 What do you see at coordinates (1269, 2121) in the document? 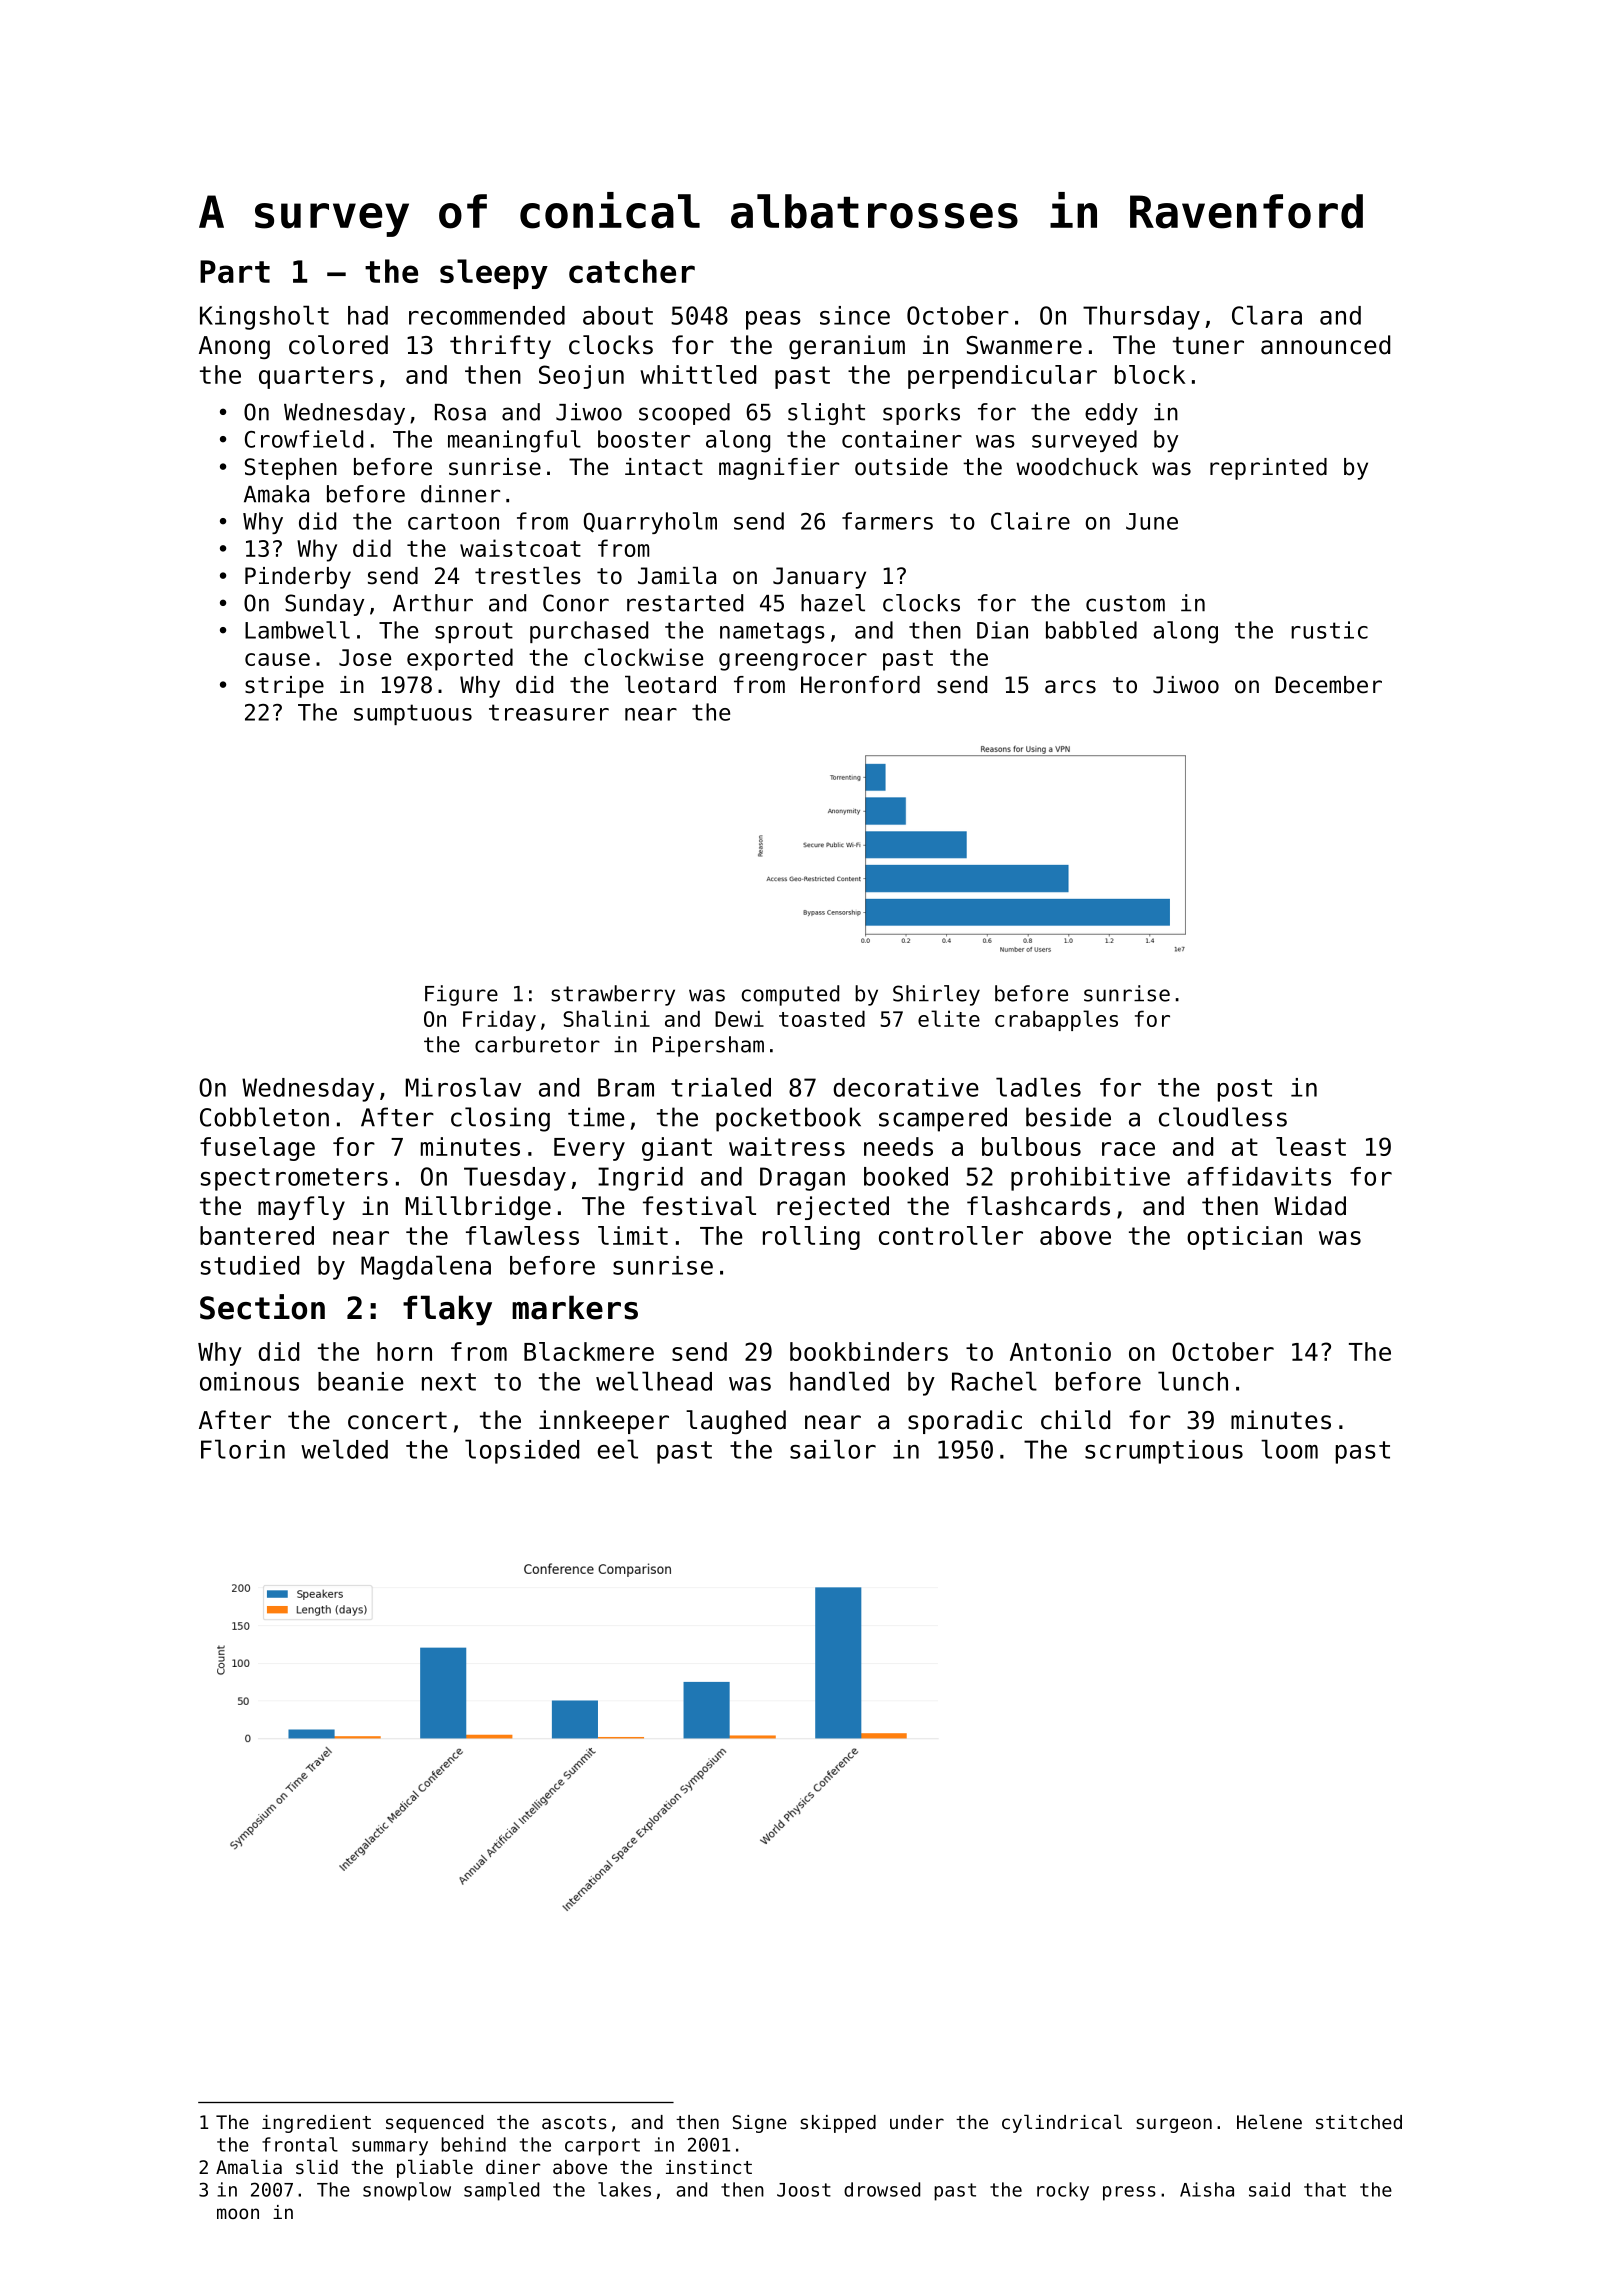
I see `Helene` at bounding box center [1269, 2121].
